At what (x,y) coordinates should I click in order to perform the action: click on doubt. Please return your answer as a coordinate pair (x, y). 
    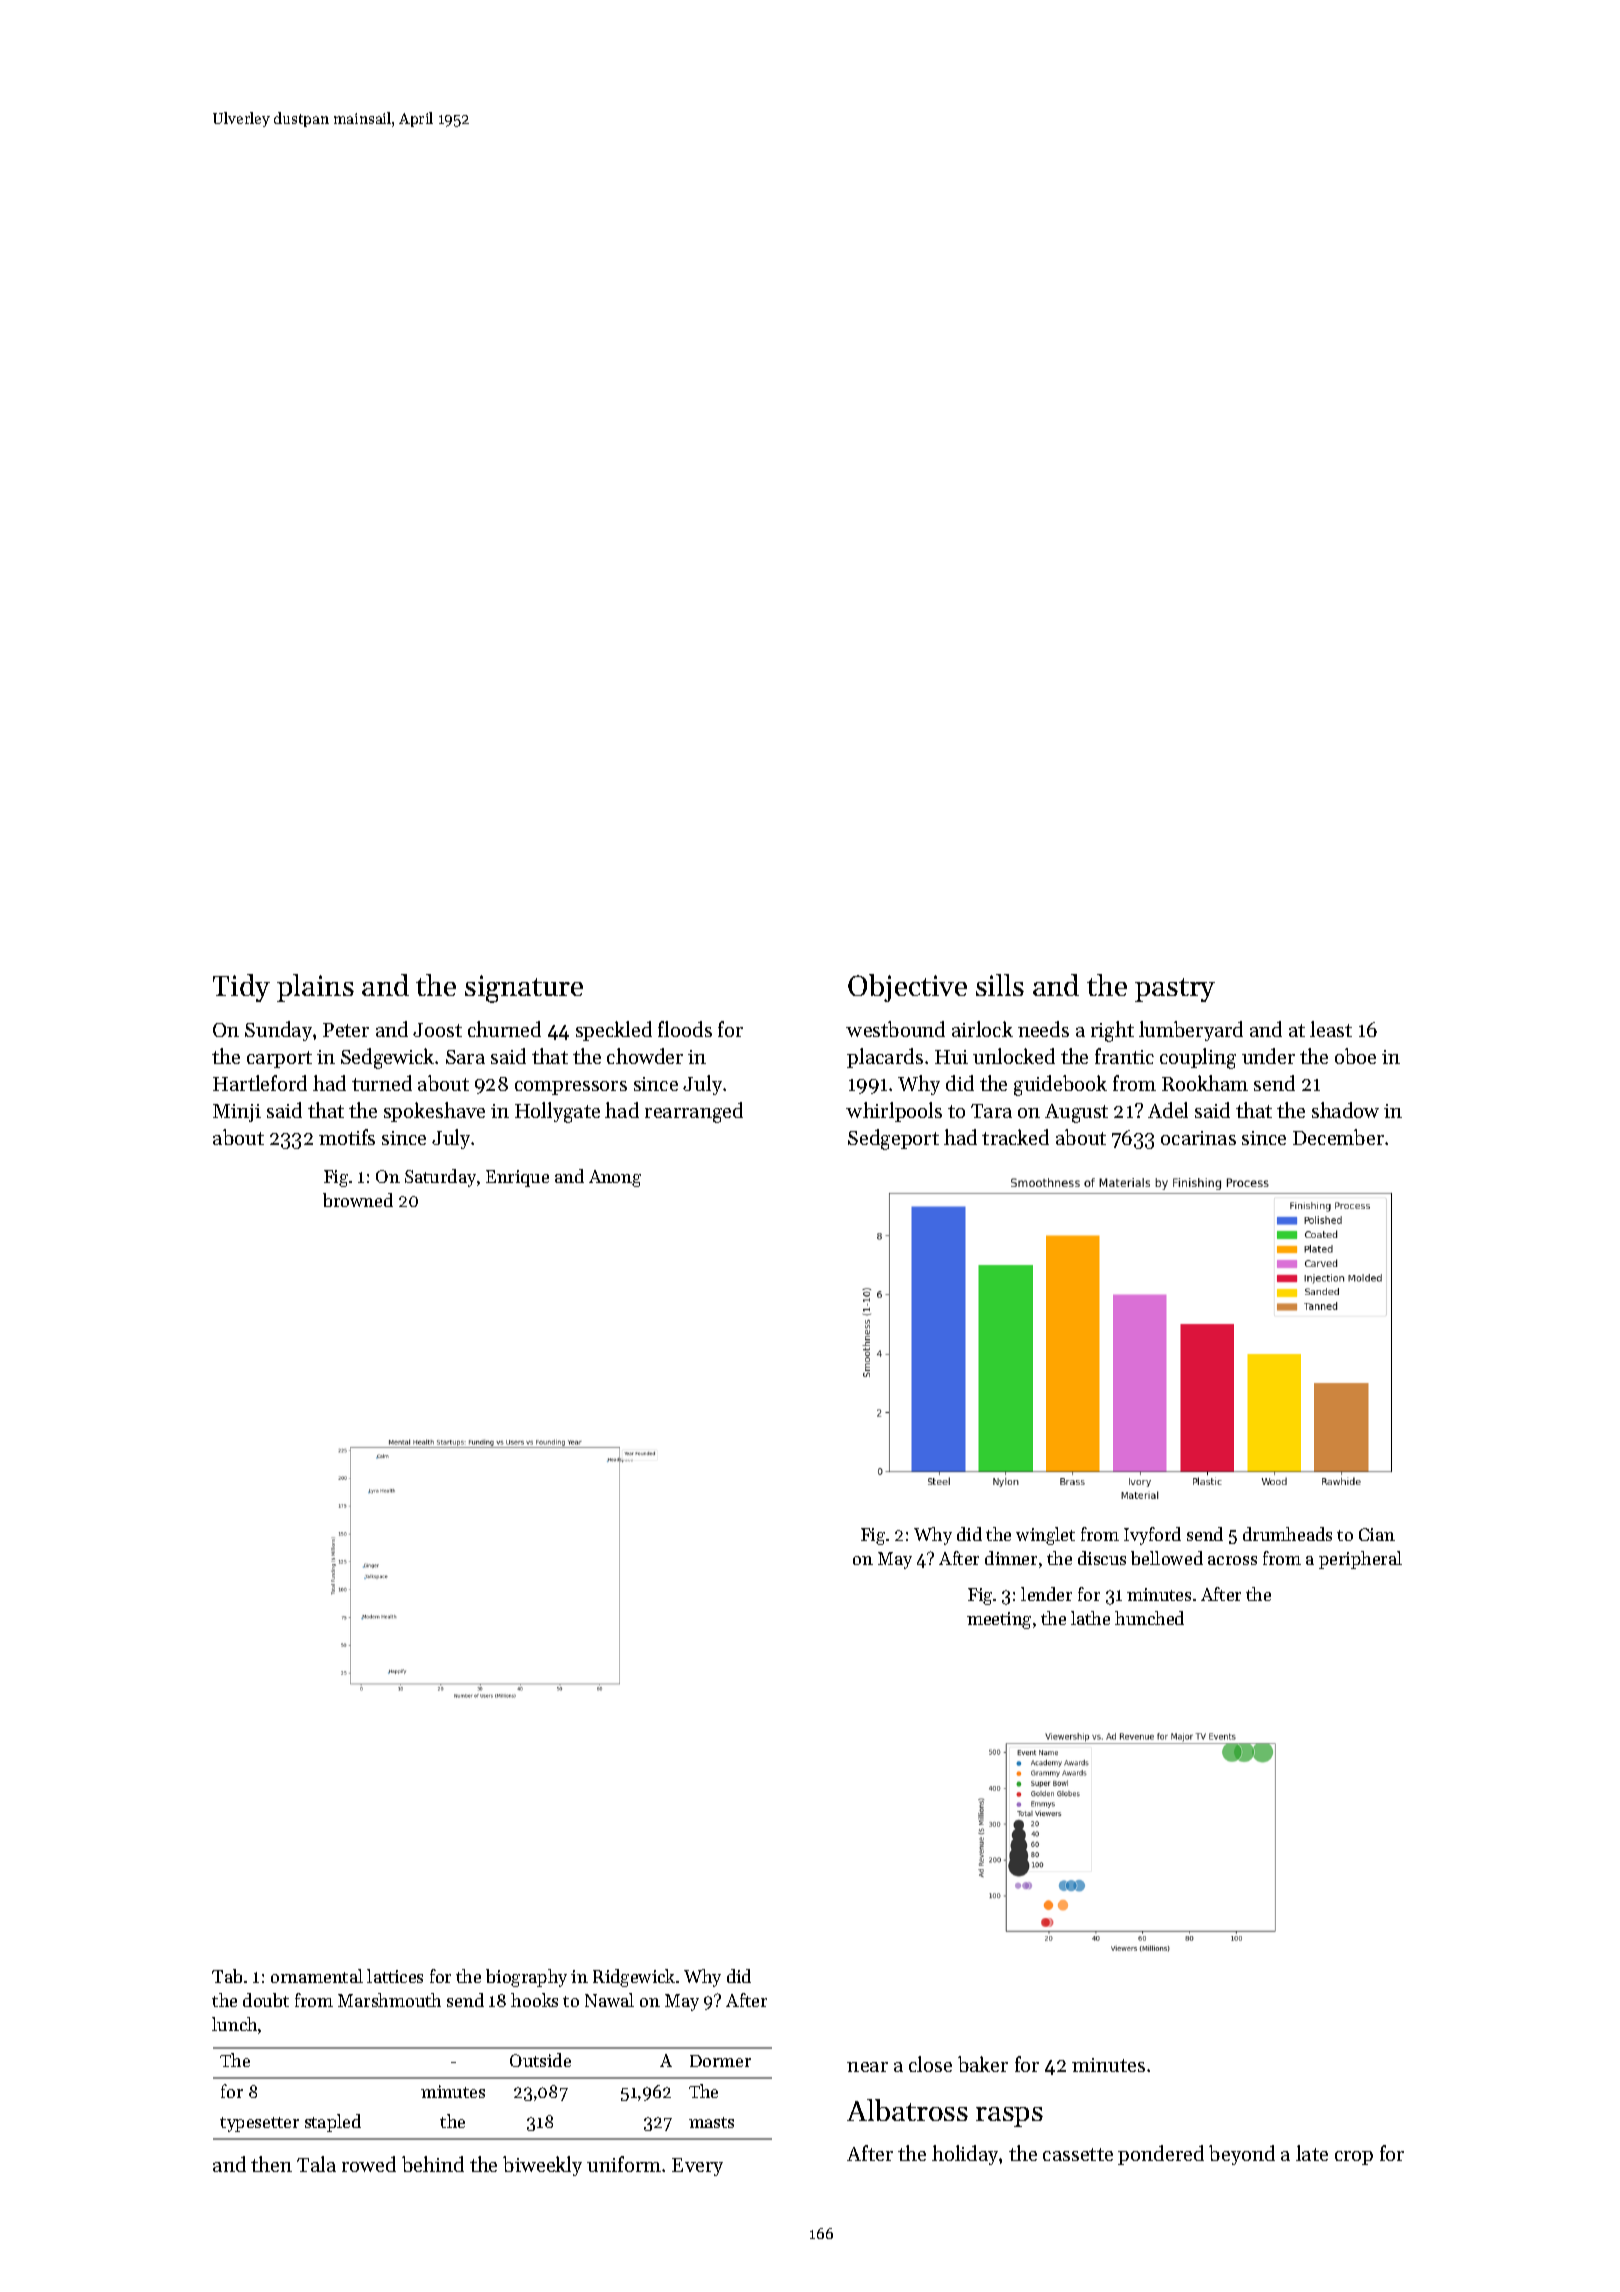
    Looking at the image, I should click on (266, 2000).
